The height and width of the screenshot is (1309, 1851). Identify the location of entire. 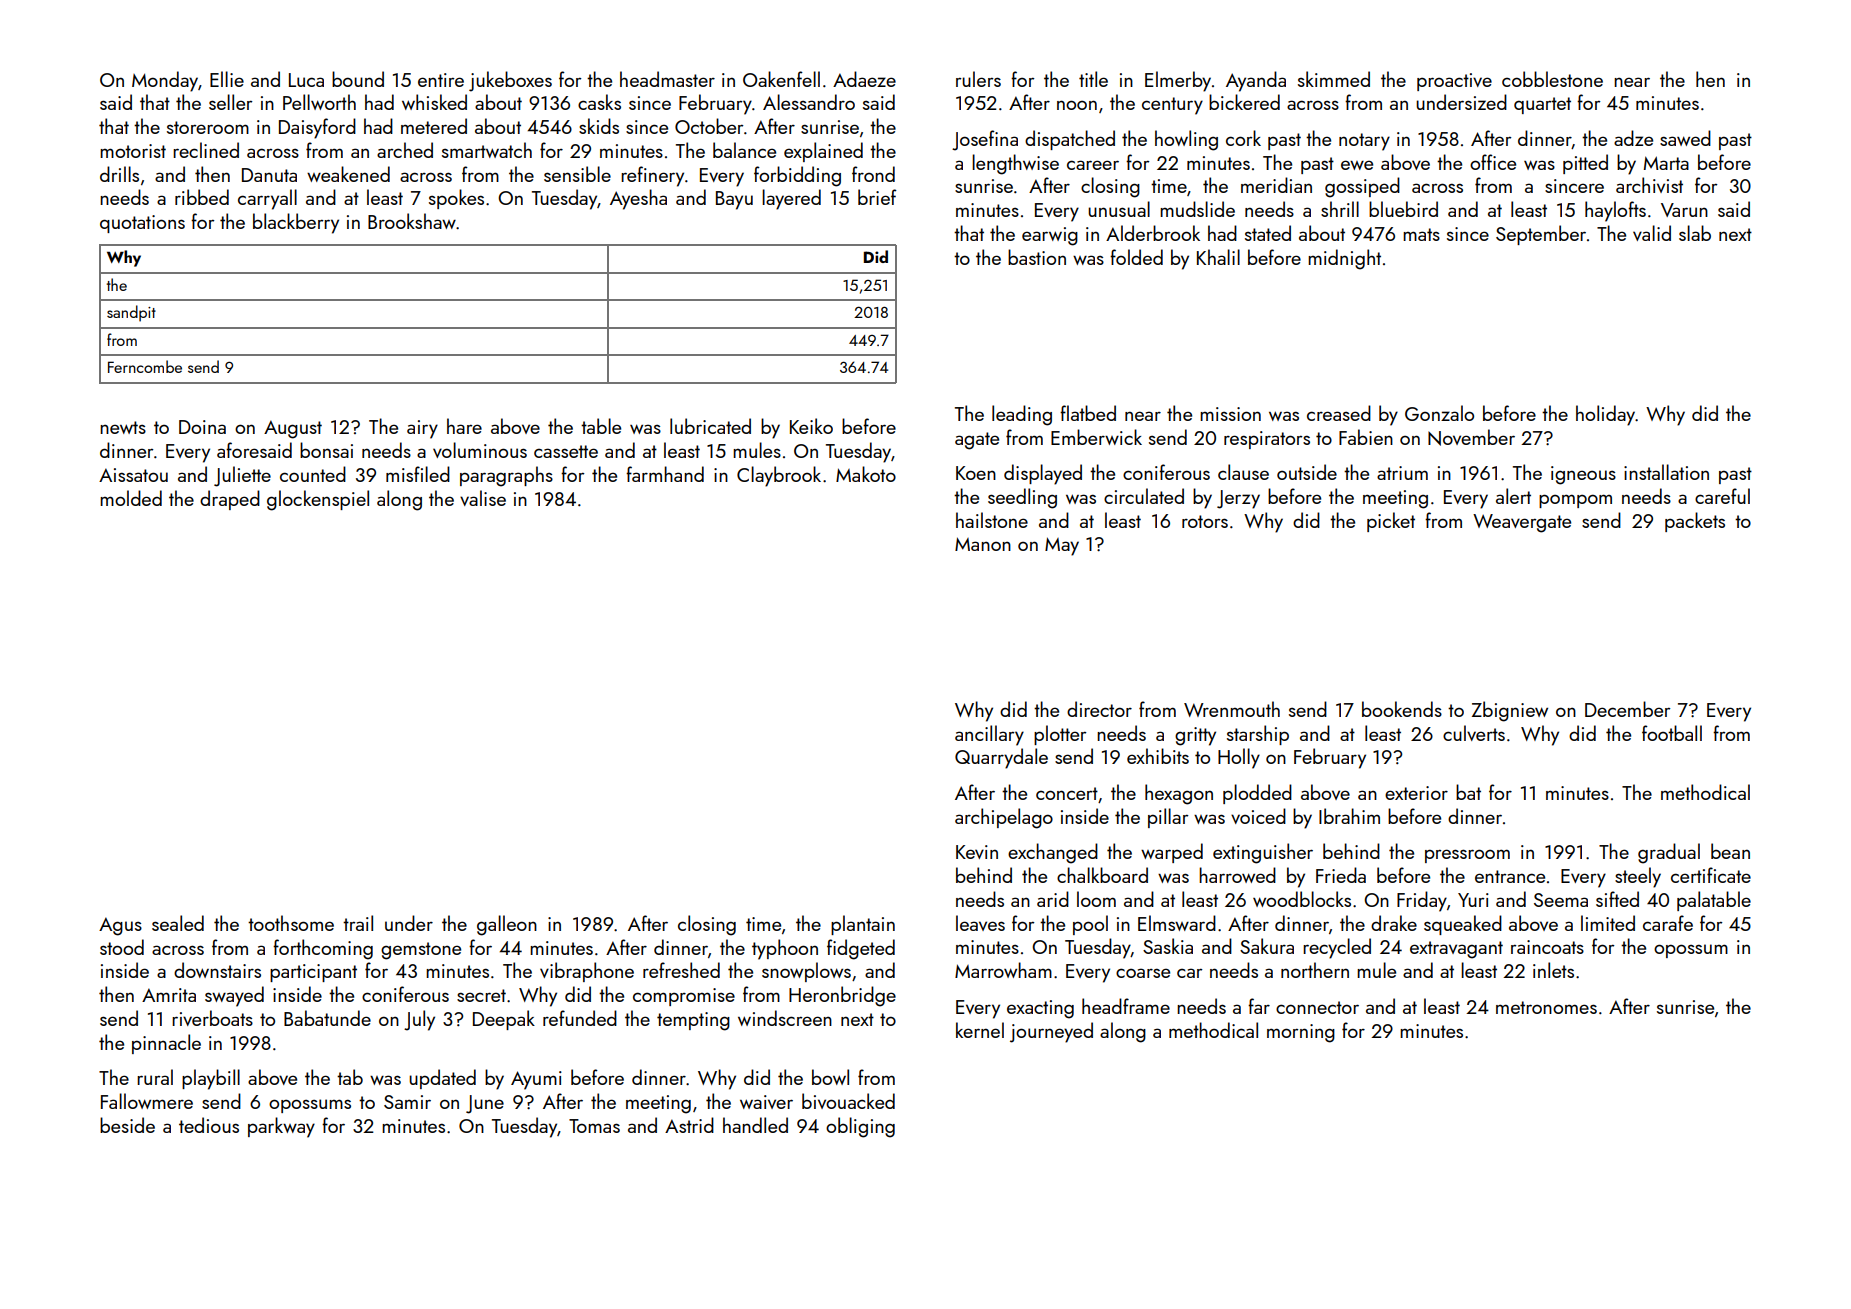
(441, 80).
